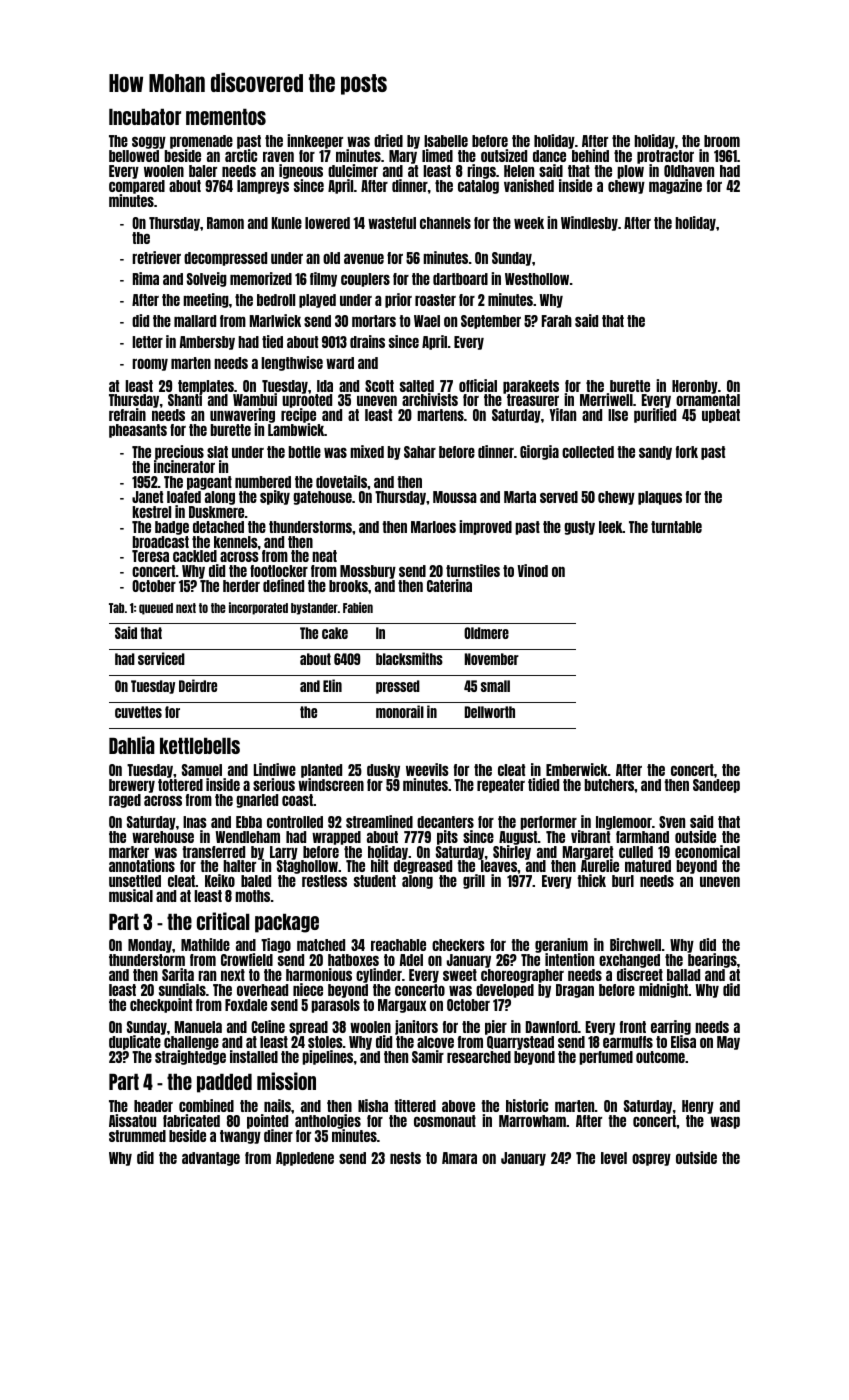 This document has width=849, height=1400. Describe the element at coordinates (322, 498) in the document. I see `gatehouse` at that location.
